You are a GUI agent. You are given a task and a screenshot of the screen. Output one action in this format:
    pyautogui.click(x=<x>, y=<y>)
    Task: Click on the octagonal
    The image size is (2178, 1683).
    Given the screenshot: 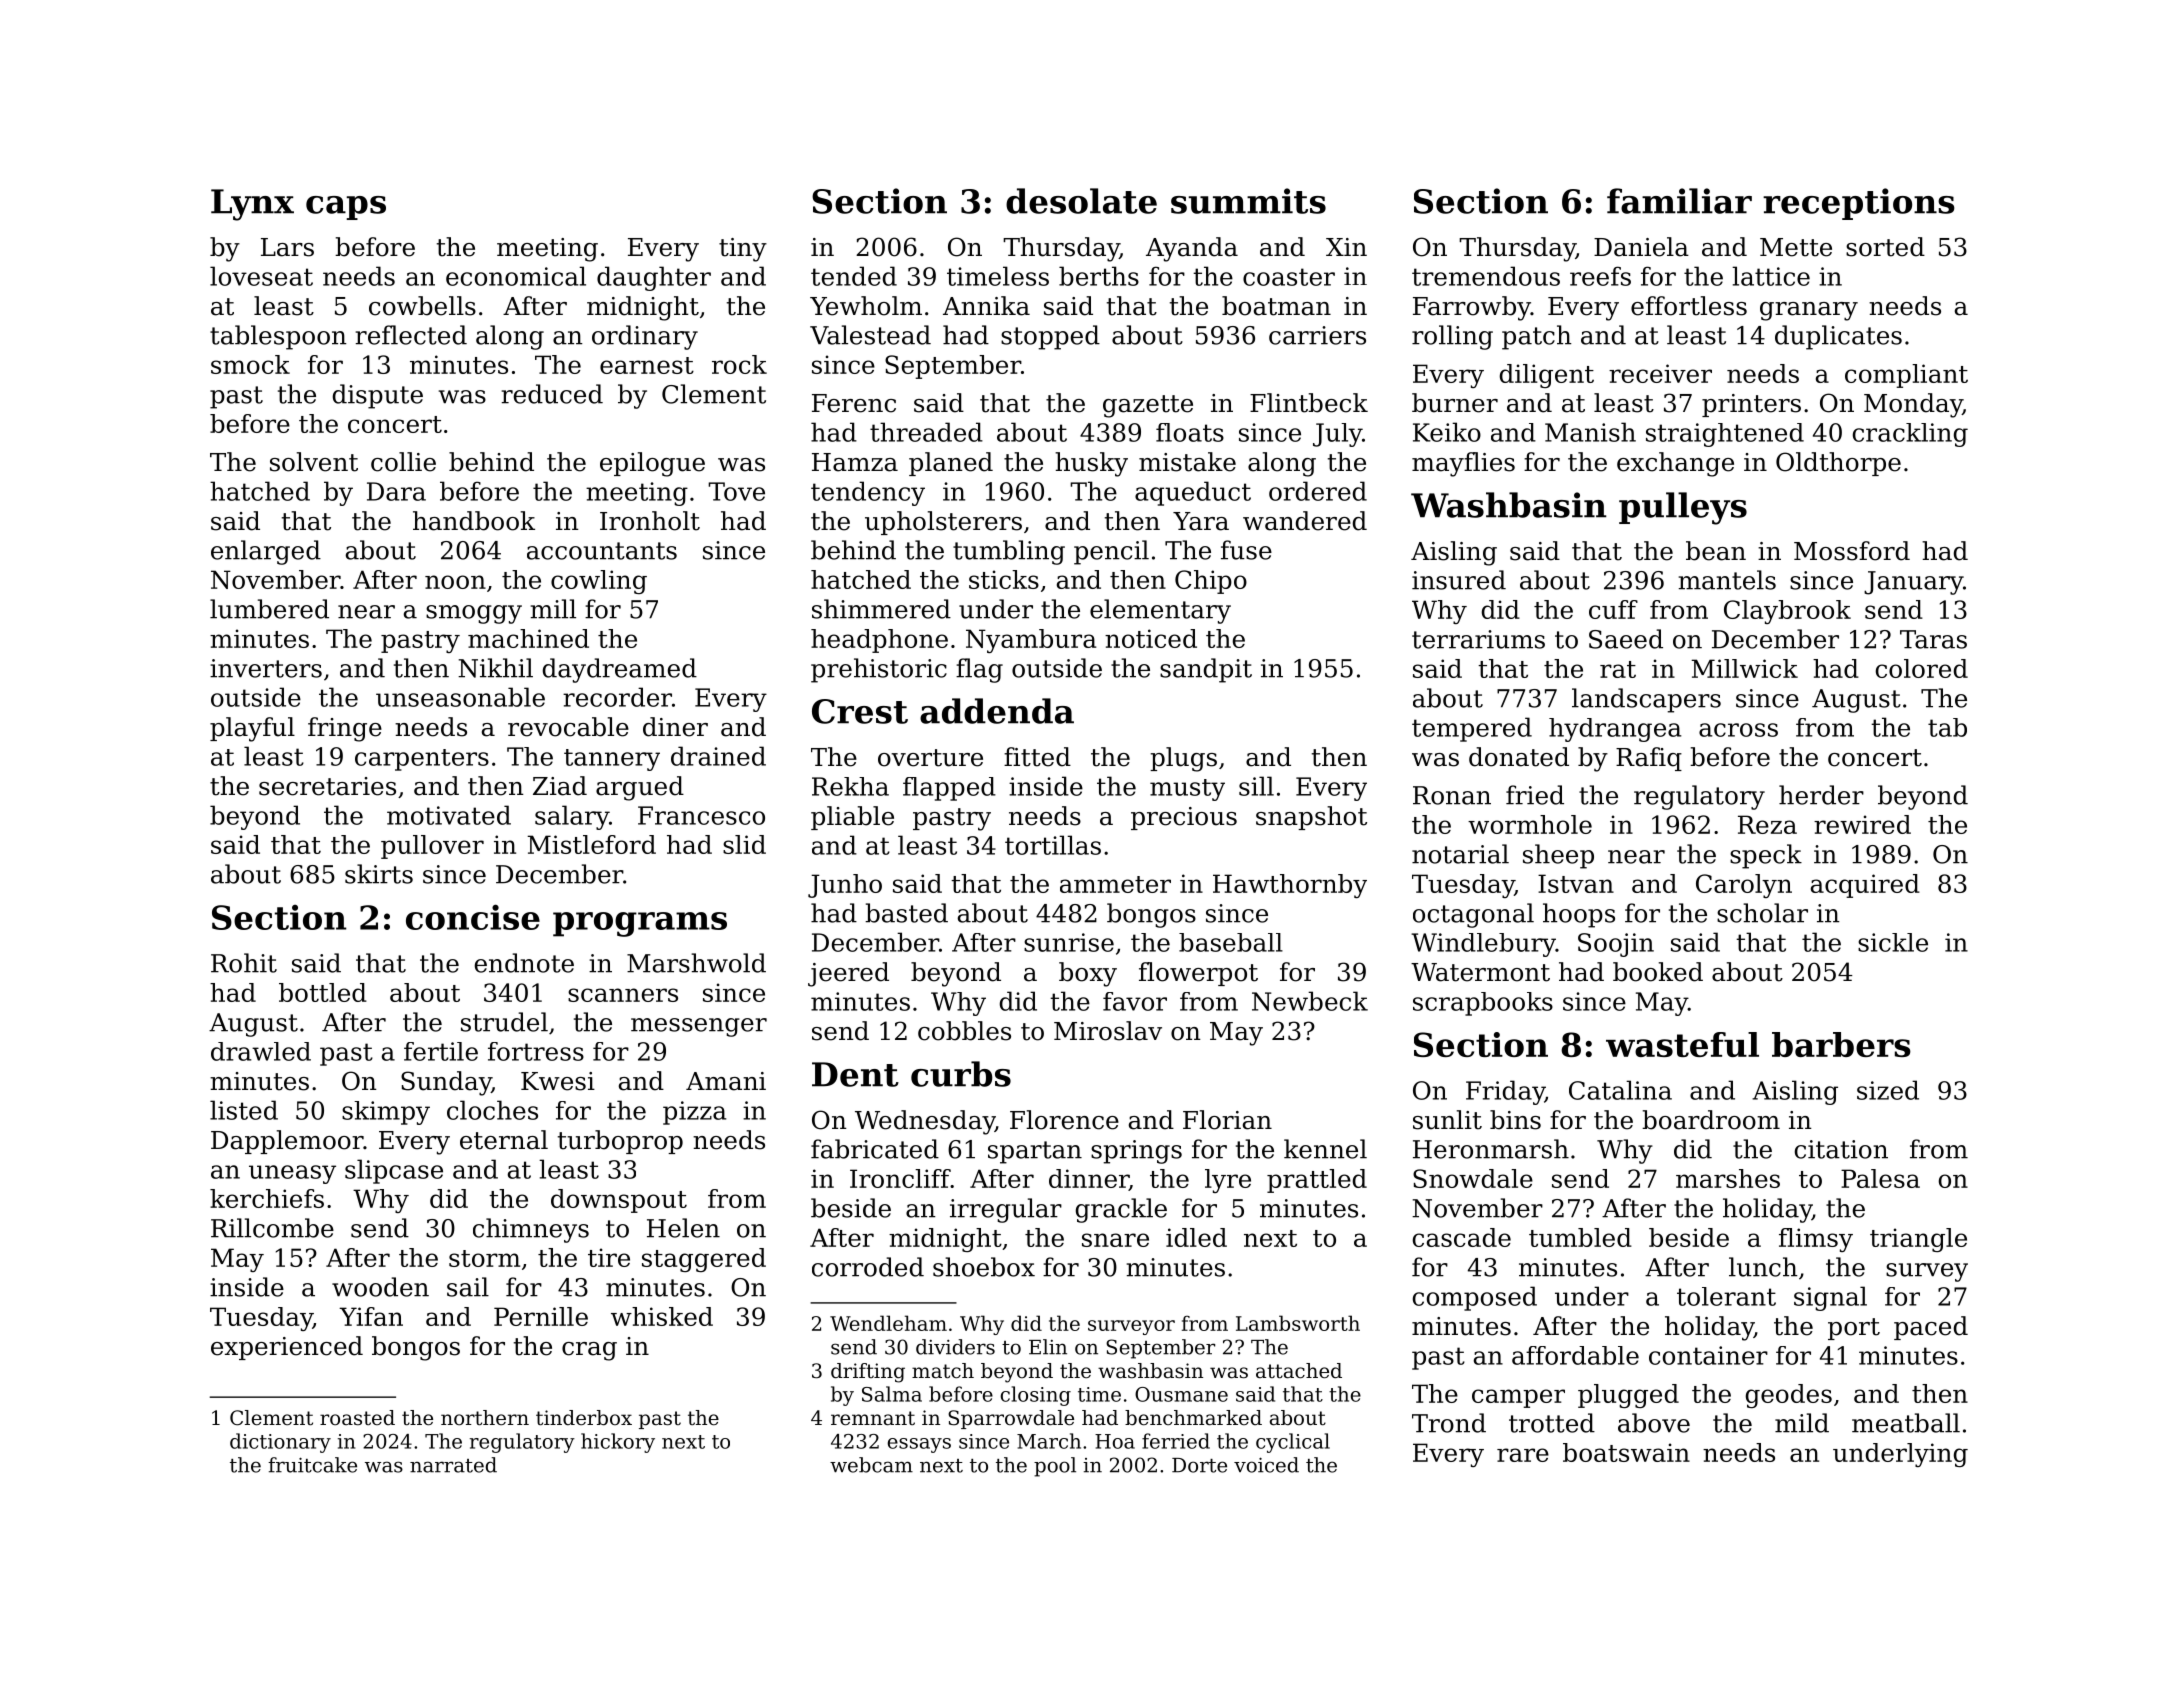 What is the action you would take?
    pyautogui.click(x=1473, y=915)
